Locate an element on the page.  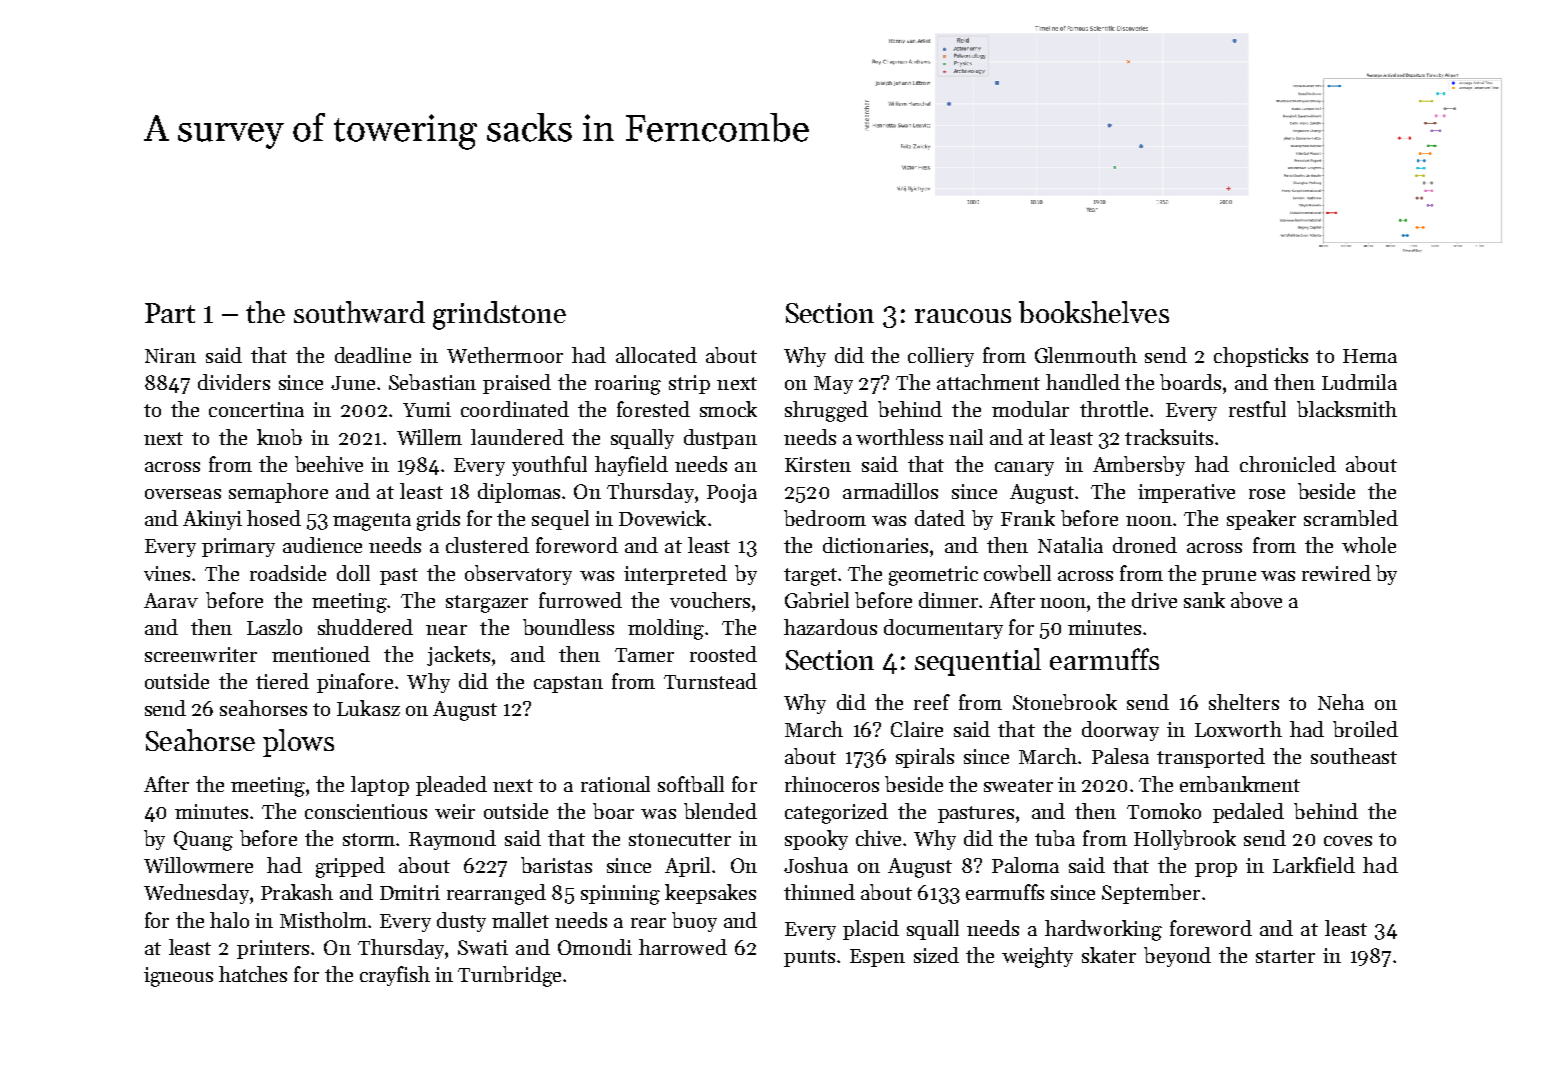
softball is located at coordinates (691, 784).
